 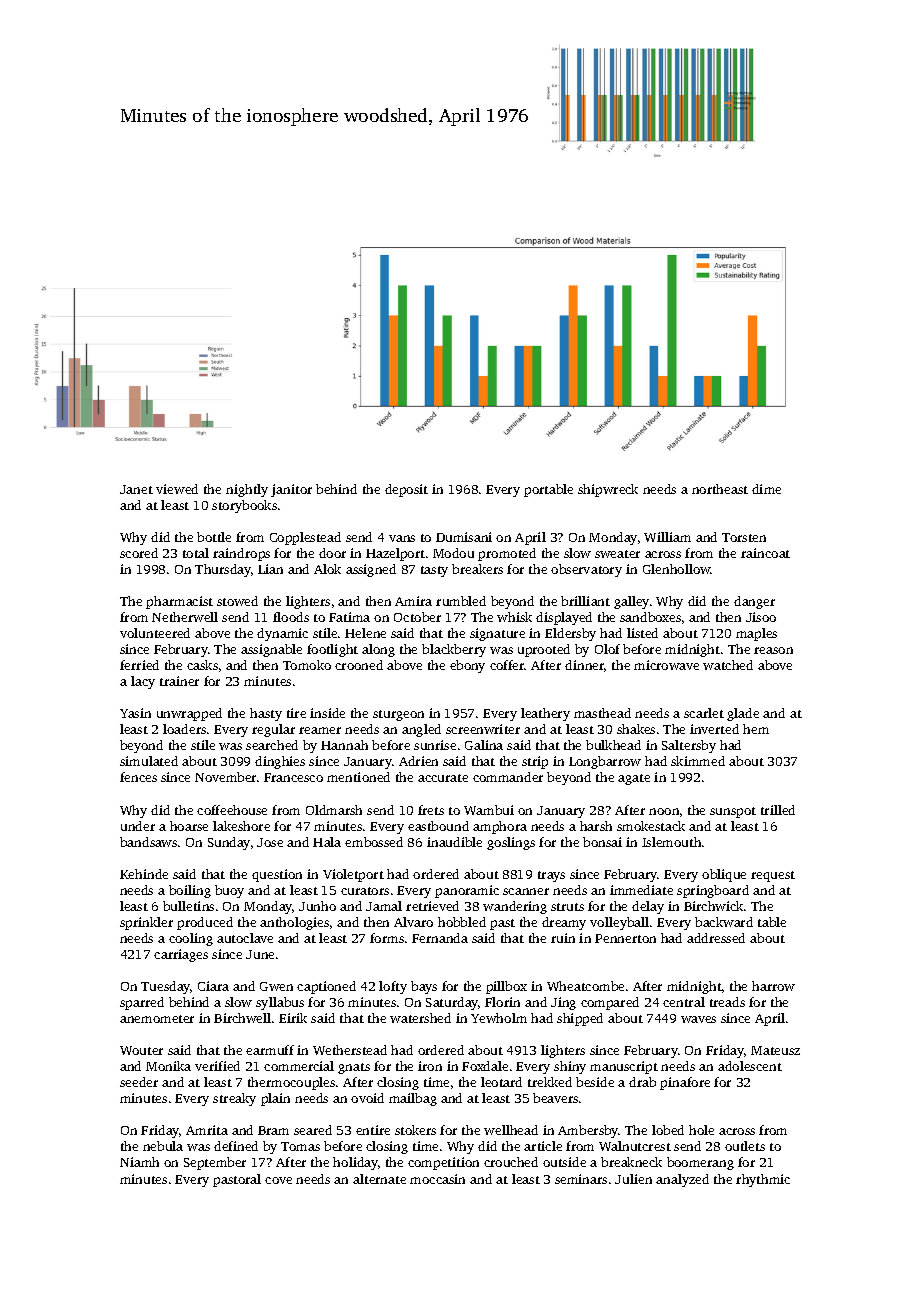 What do you see at coordinates (406, 490) in the image?
I see `deposit` at bounding box center [406, 490].
